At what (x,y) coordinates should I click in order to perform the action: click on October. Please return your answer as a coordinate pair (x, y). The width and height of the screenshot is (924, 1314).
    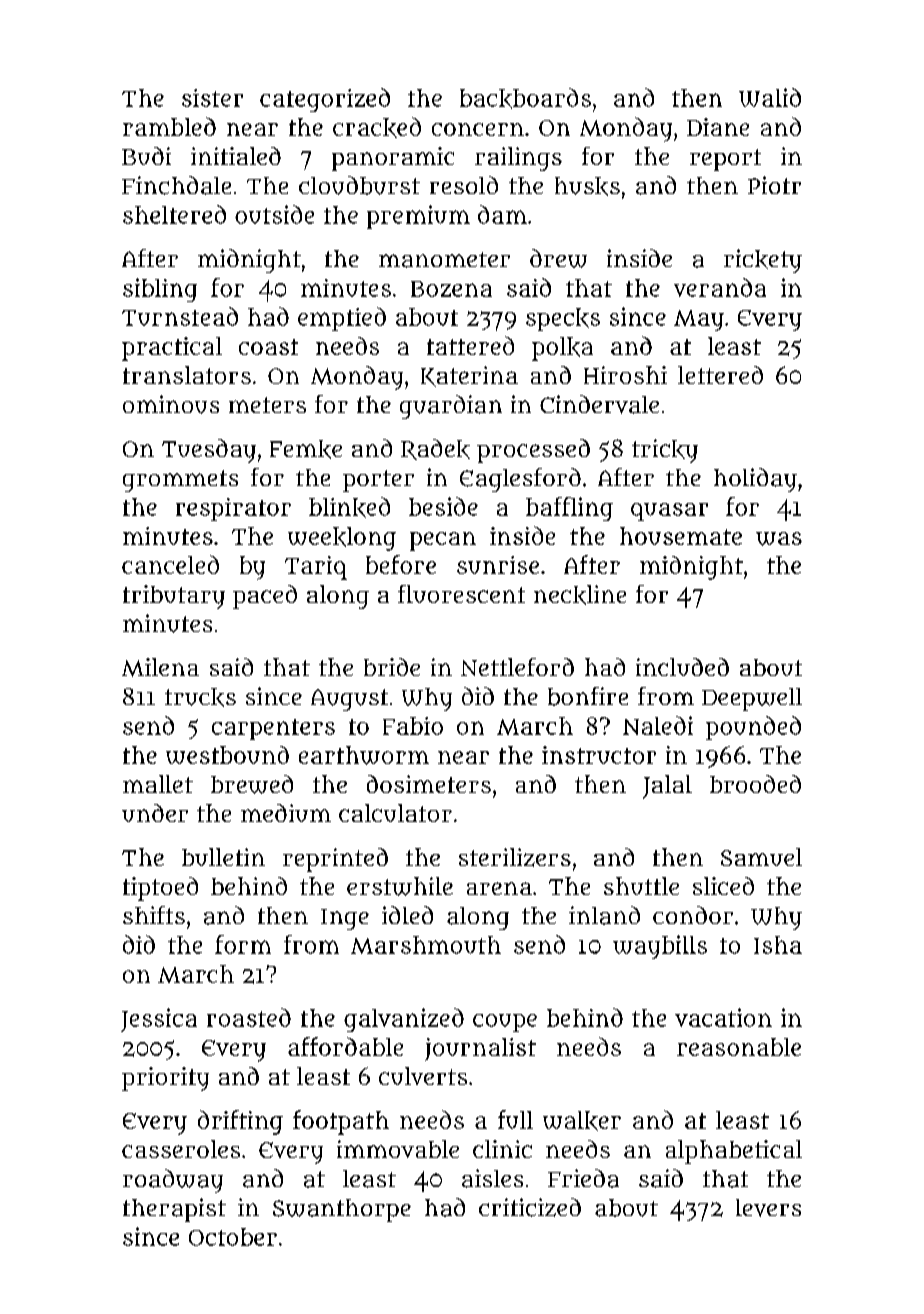
    Looking at the image, I should click on (233, 1237).
